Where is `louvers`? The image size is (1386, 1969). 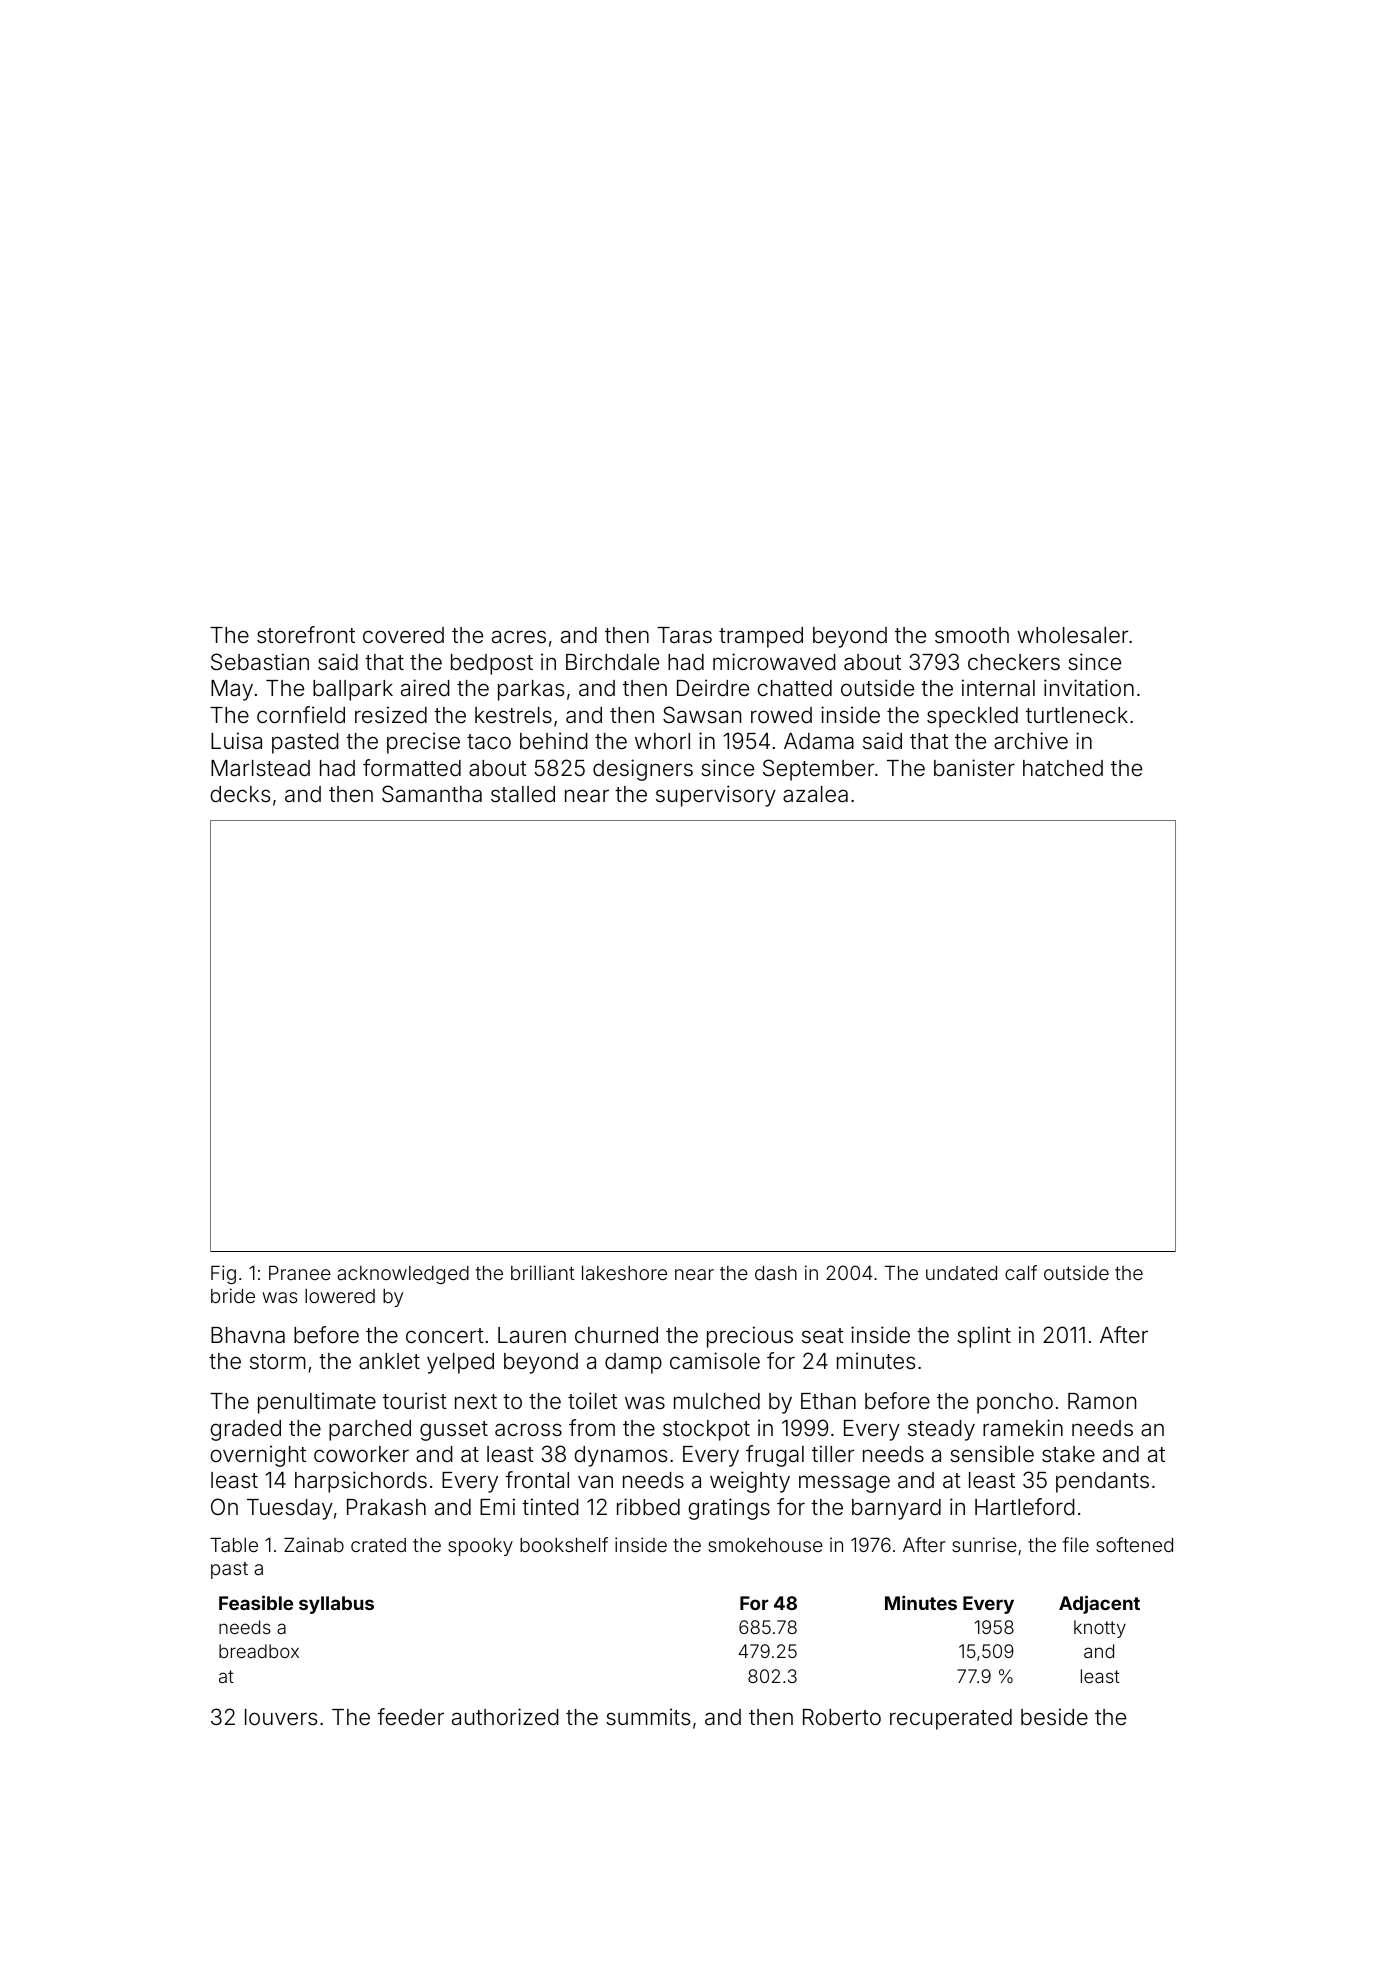 louvers is located at coordinates (281, 1717).
